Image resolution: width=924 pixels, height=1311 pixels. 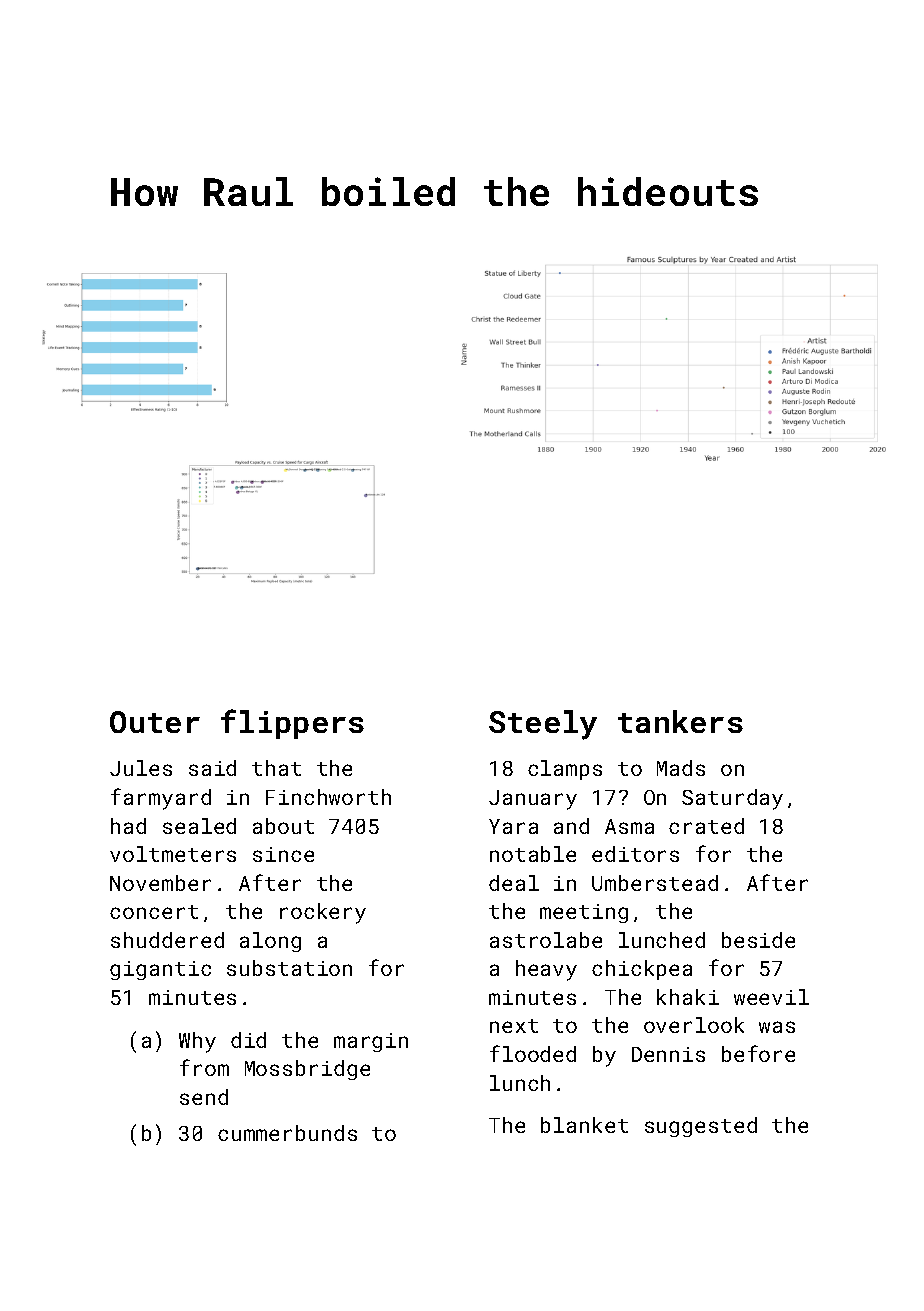 I want to click on overlook, so click(x=694, y=1025).
